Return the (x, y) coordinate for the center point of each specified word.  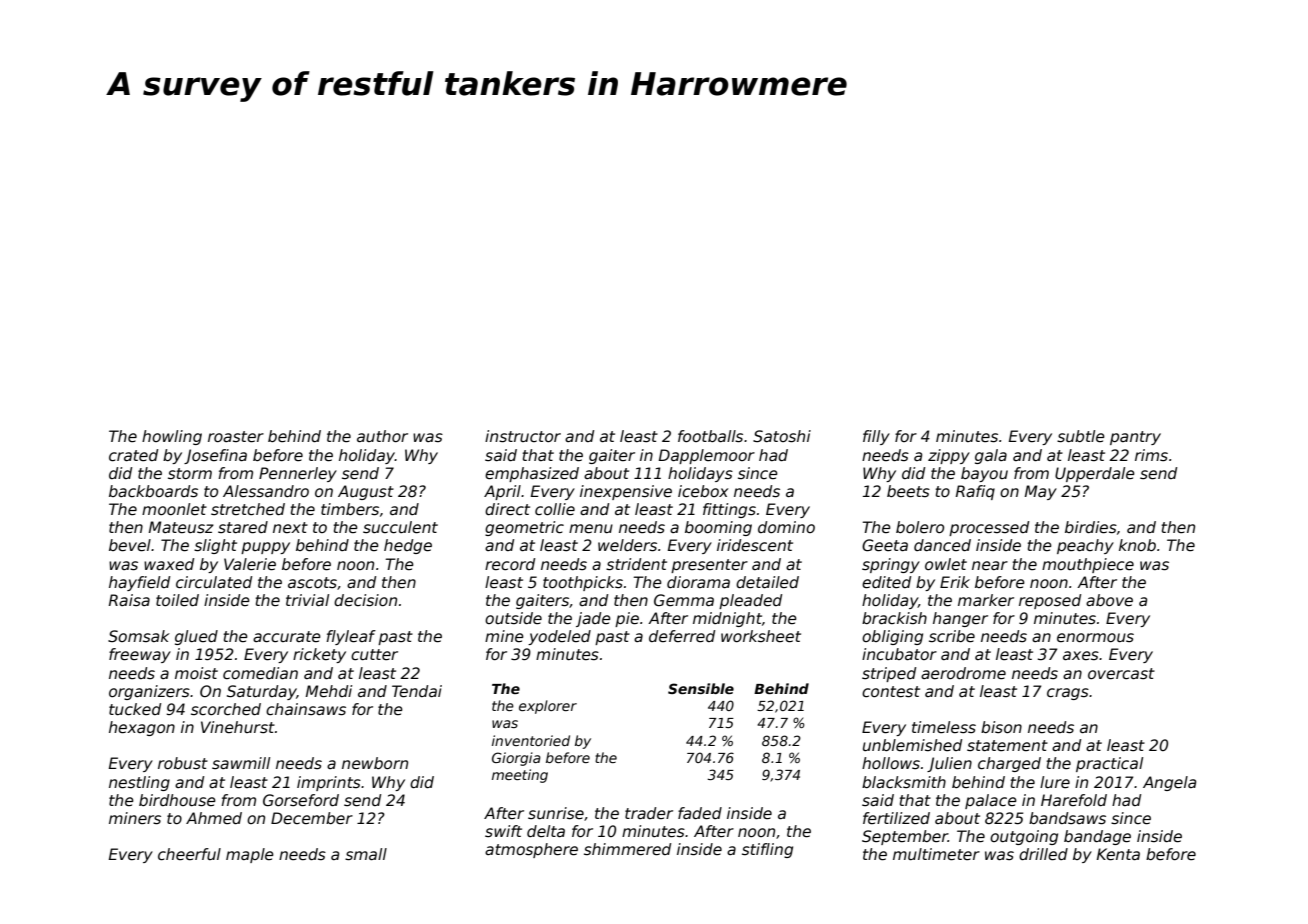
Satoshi (782, 436)
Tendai (417, 691)
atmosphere (531, 850)
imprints (329, 783)
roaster (236, 437)
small (366, 854)
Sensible (701, 688)
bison (1001, 727)
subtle (1081, 436)
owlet (946, 564)
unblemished (912, 745)
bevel (130, 545)
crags (1068, 694)
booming (718, 528)
